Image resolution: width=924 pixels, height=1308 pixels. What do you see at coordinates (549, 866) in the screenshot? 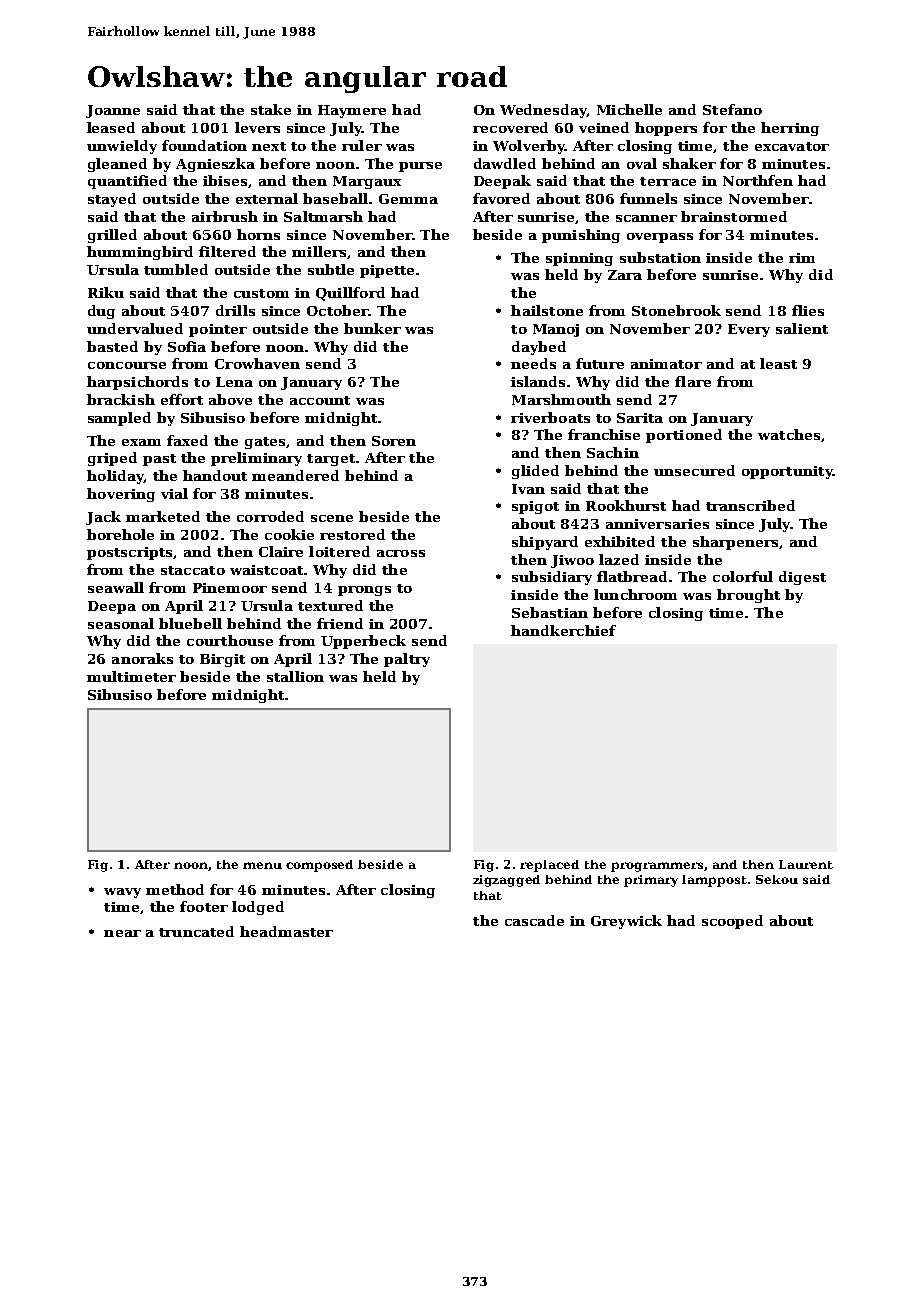
I see `replaced` at bounding box center [549, 866].
